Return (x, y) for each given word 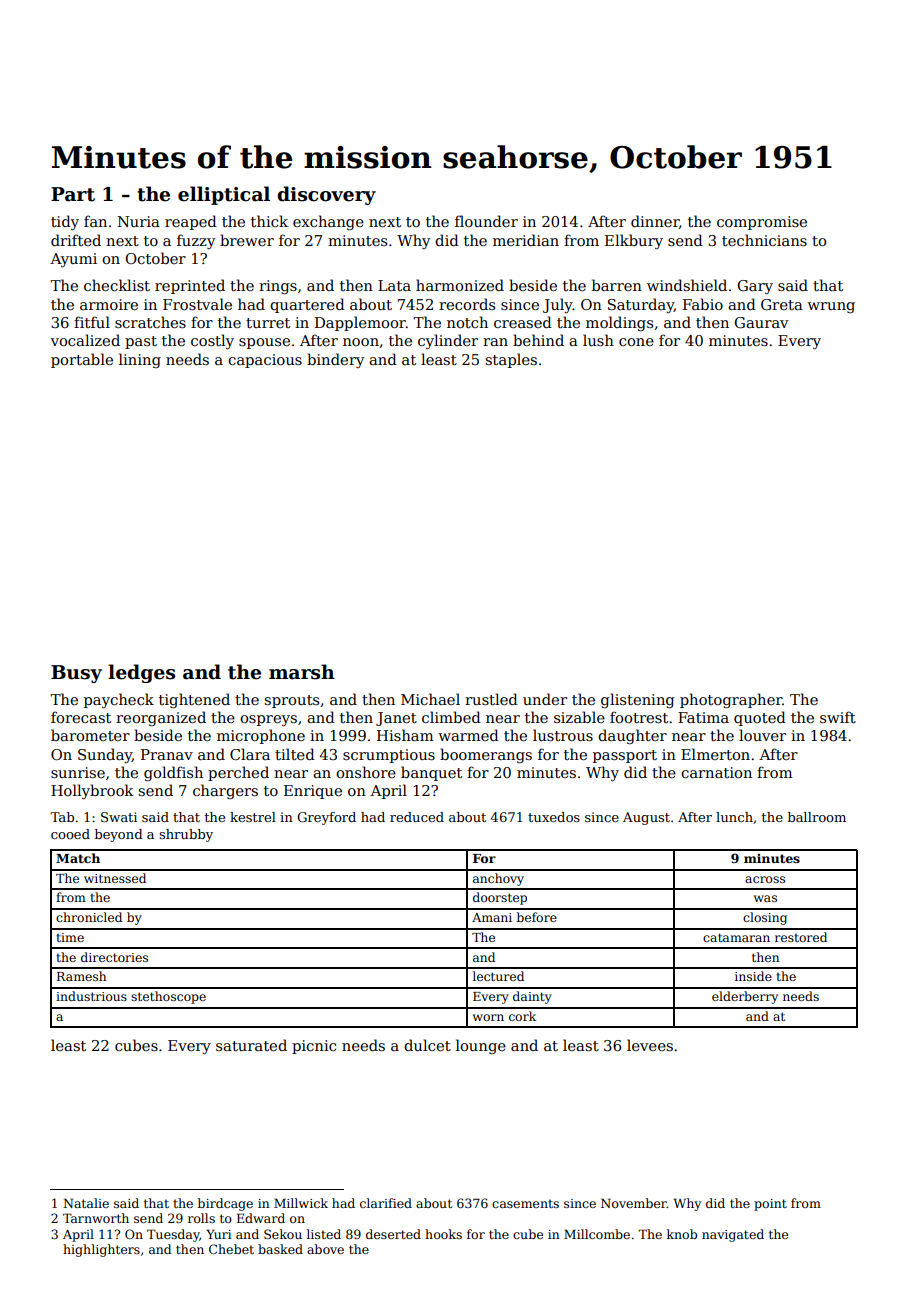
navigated (733, 1235)
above (325, 1249)
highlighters (101, 1250)
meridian (526, 240)
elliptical (224, 195)
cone (636, 342)
